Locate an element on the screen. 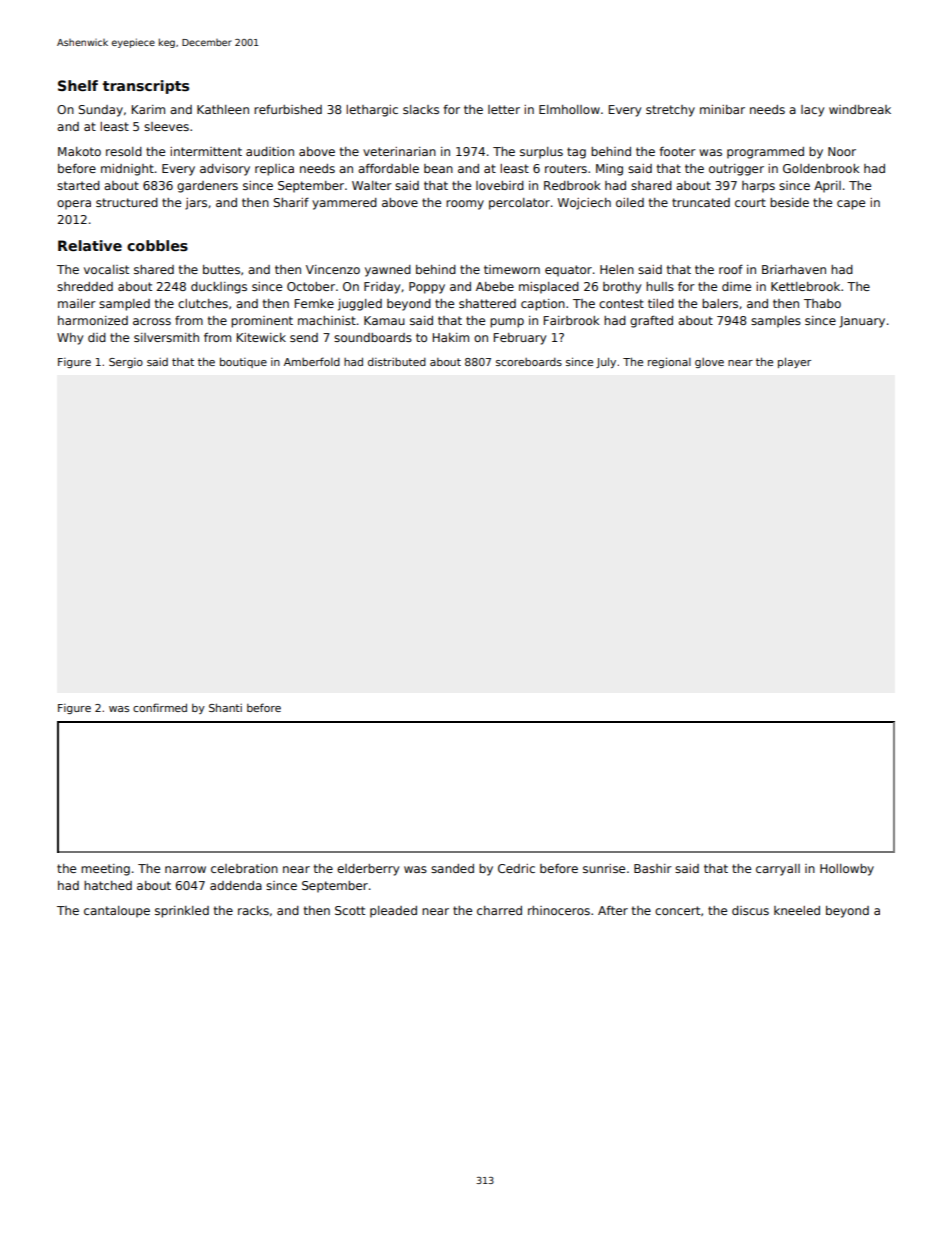  January is located at coordinates (862, 322).
